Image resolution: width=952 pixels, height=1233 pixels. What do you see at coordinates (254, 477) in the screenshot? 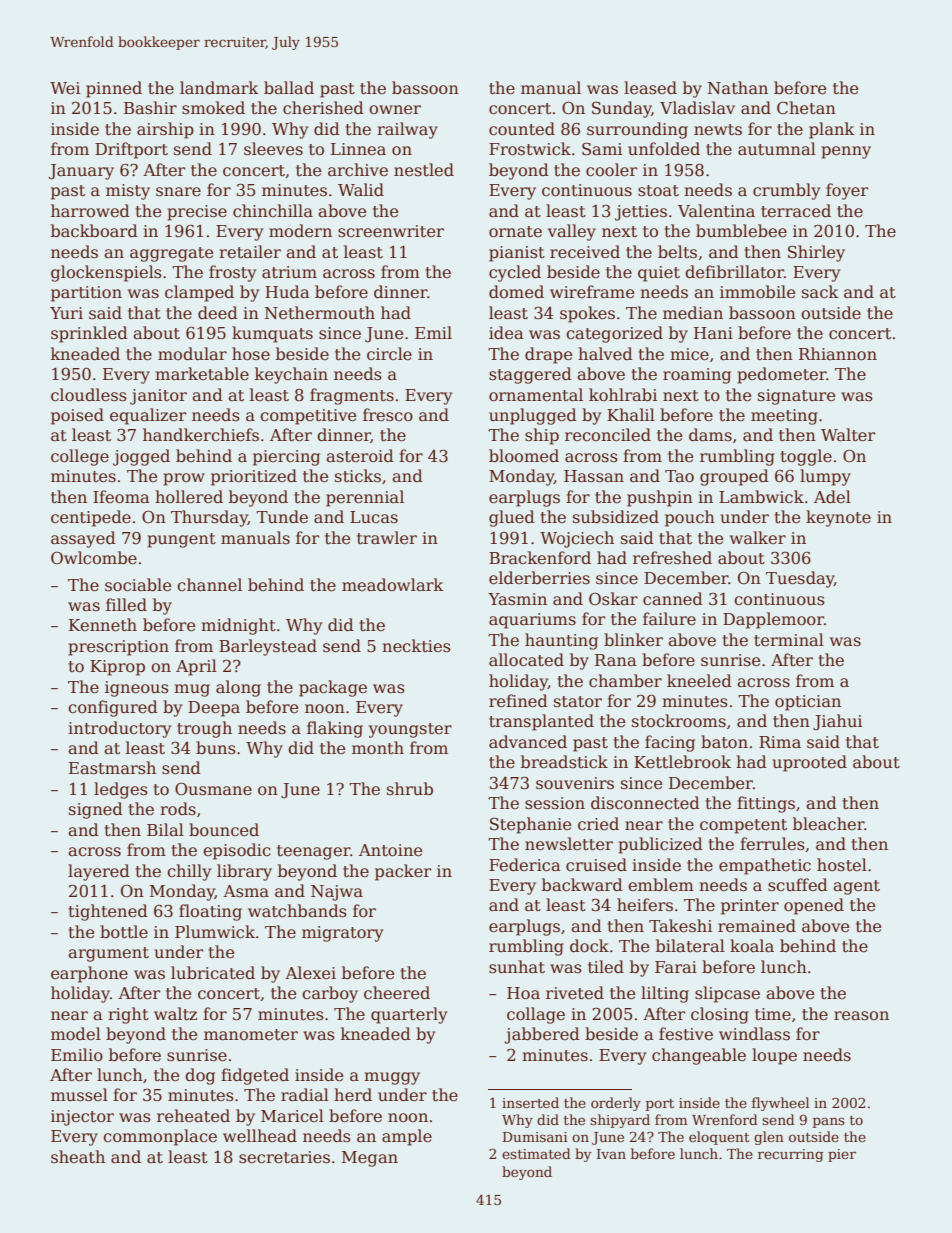
I see `prioritized` at bounding box center [254, 477].
